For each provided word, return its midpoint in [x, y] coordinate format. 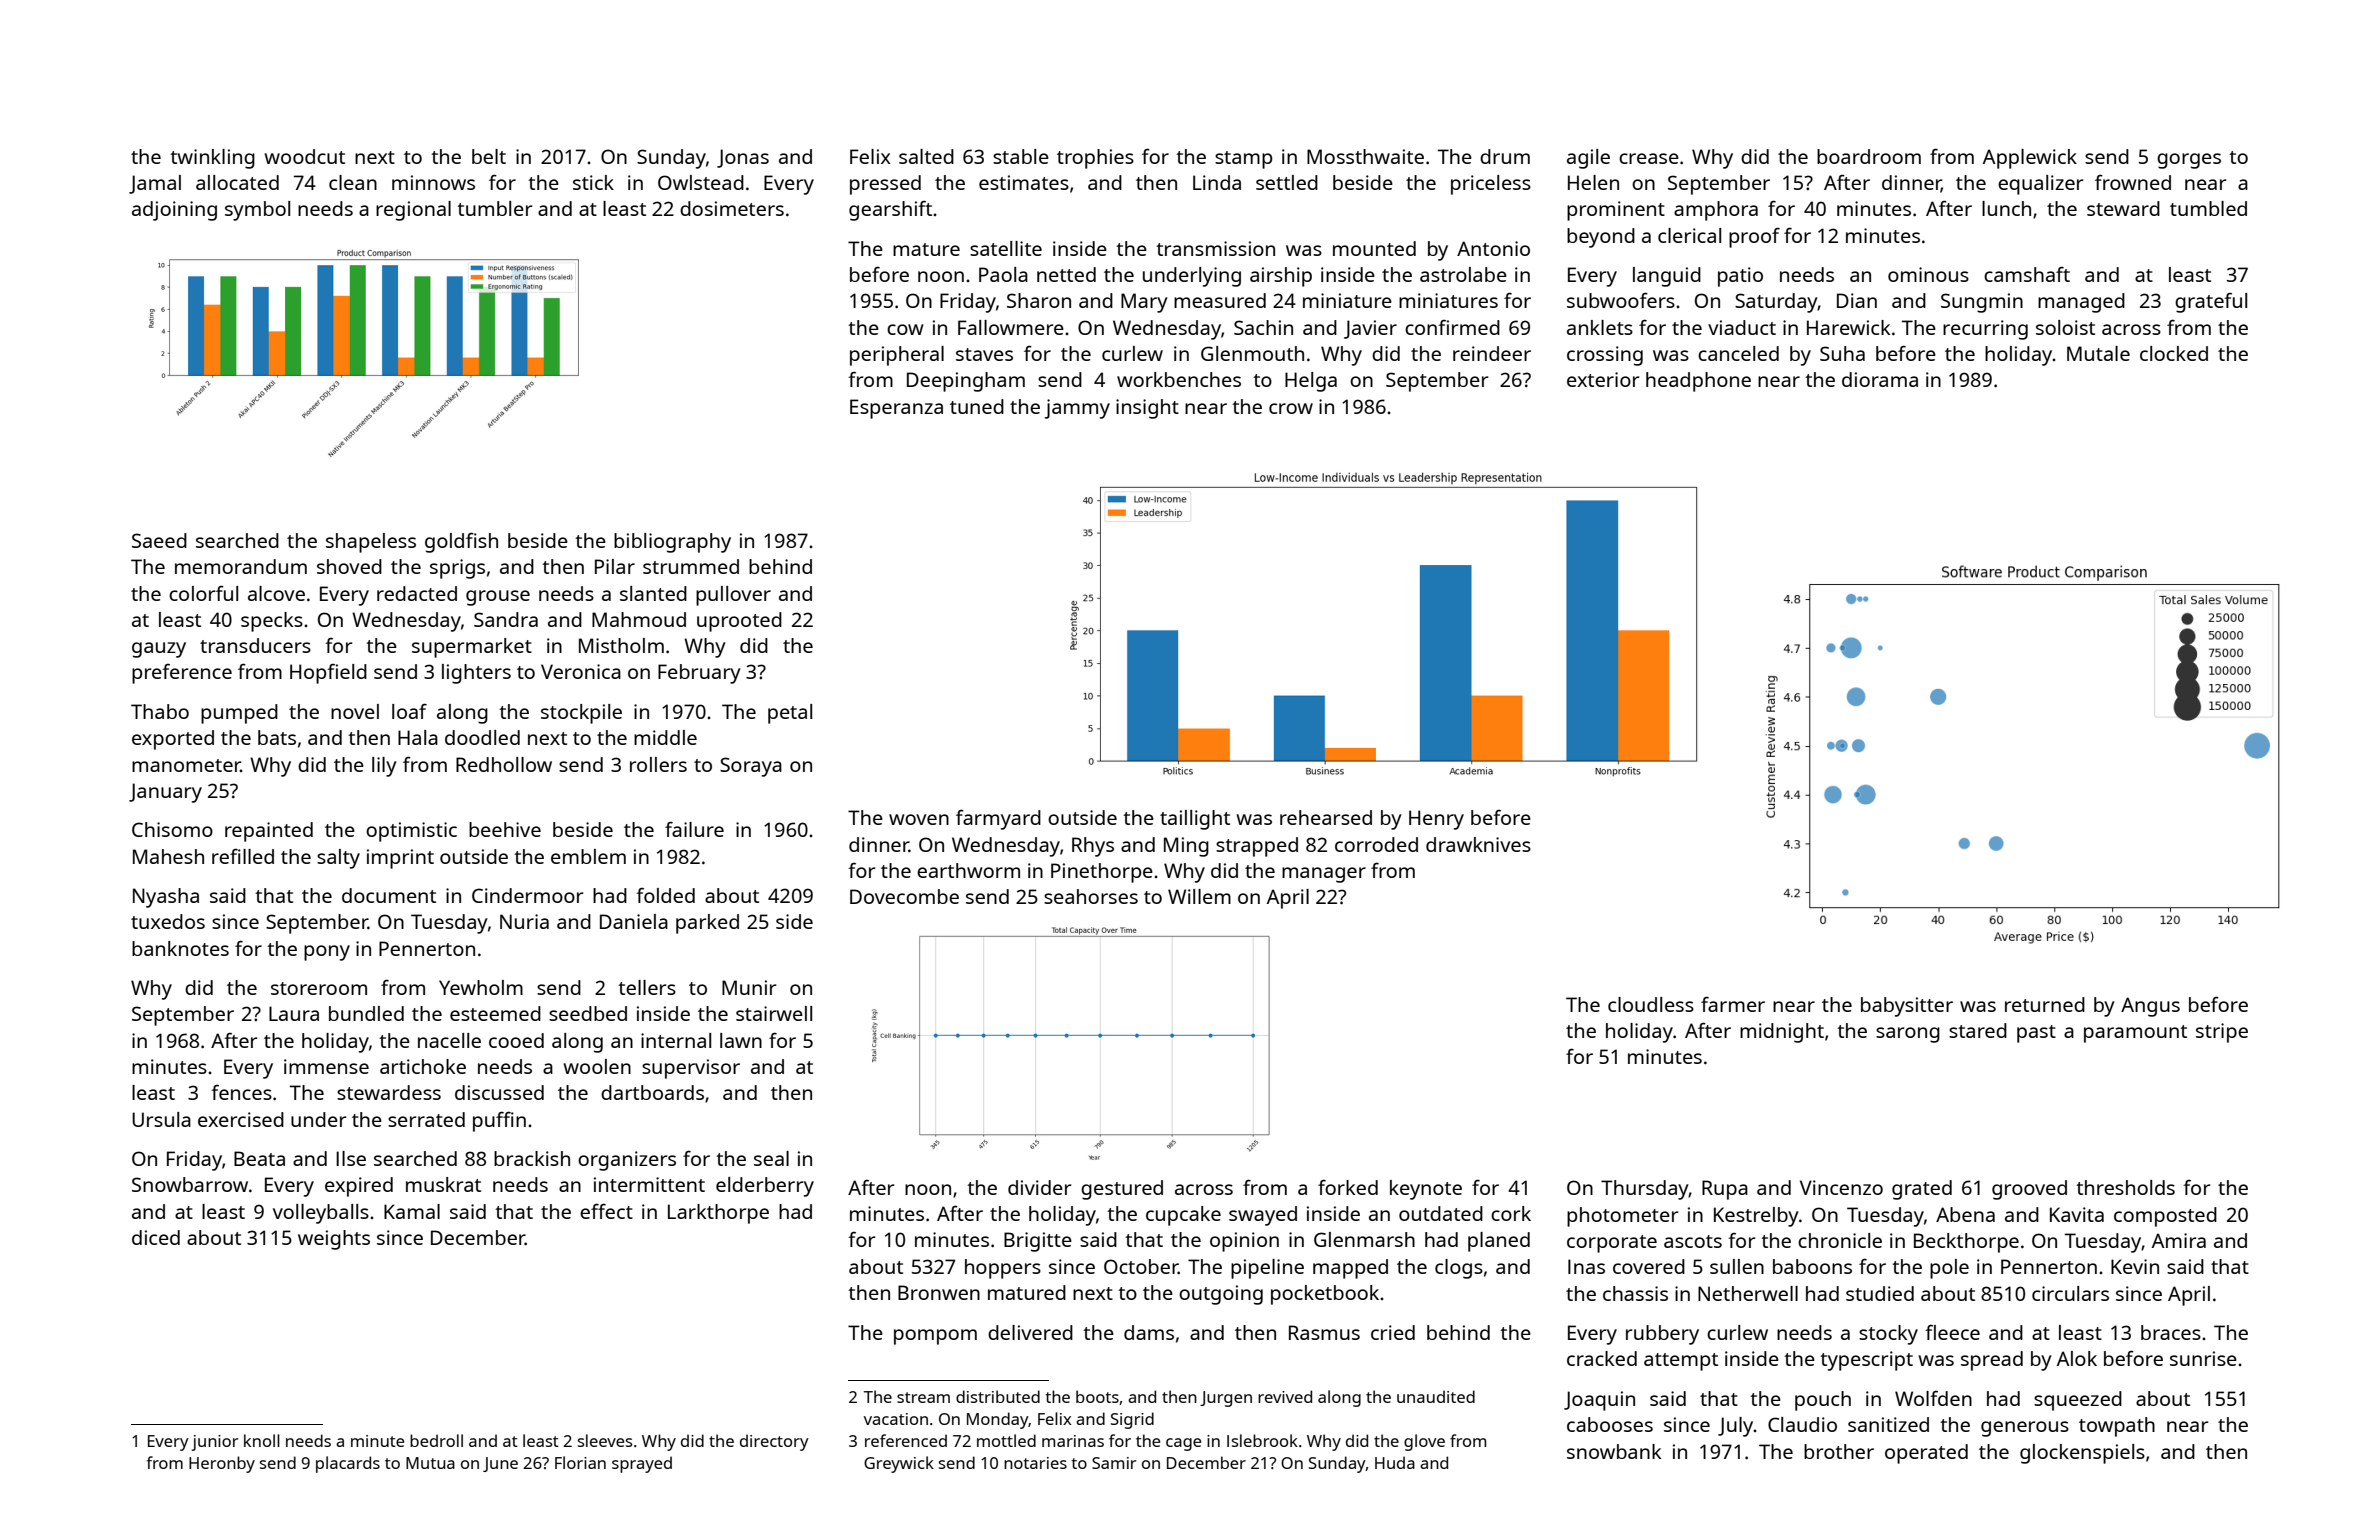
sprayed [642, 1464]
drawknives [1478, 844]
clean [353, 182]
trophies [1095, 159]
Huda [1395, 1462]
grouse [498, 598]
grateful [2211, 303]
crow [1291, 408]
